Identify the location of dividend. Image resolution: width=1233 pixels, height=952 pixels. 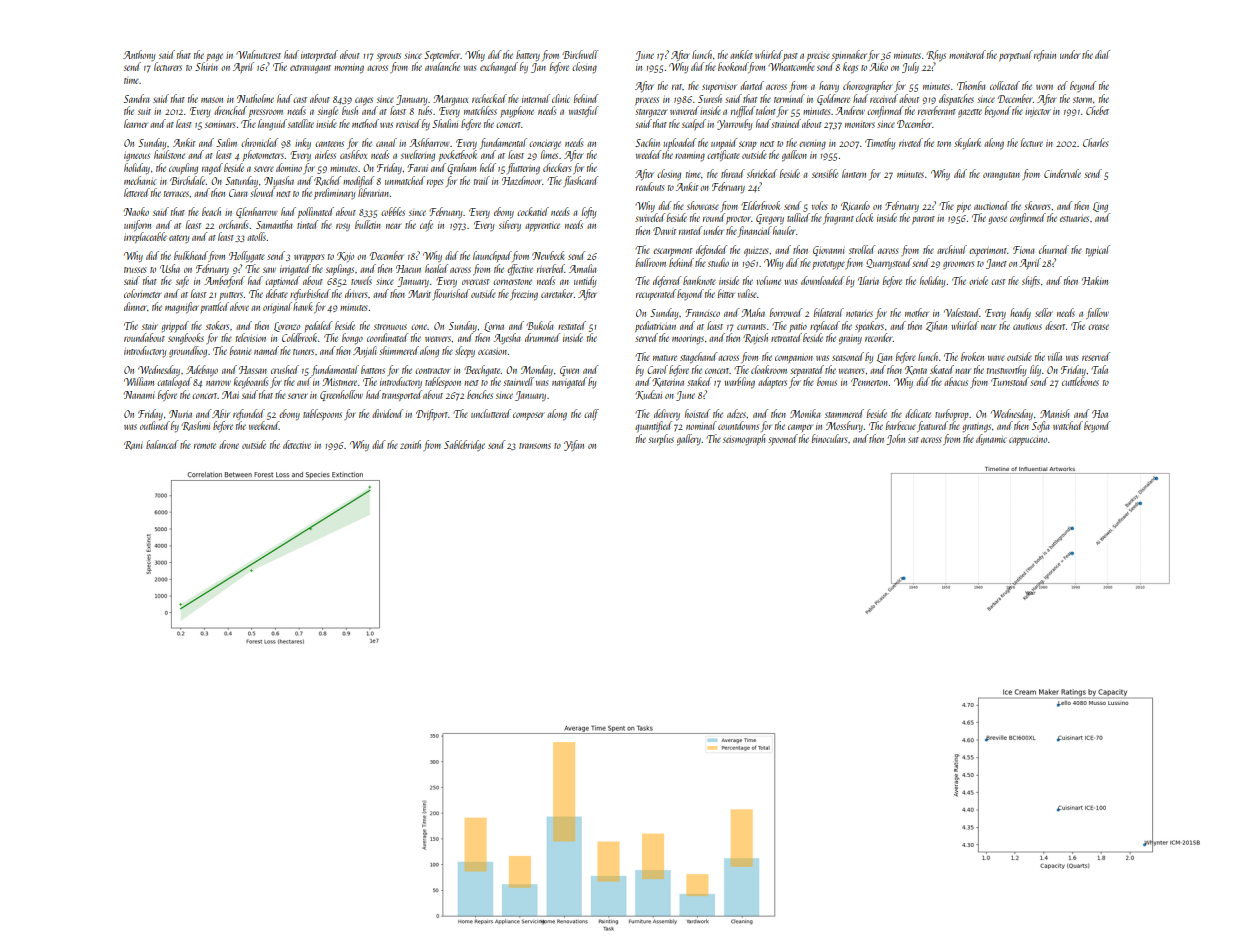
(387, 413).
